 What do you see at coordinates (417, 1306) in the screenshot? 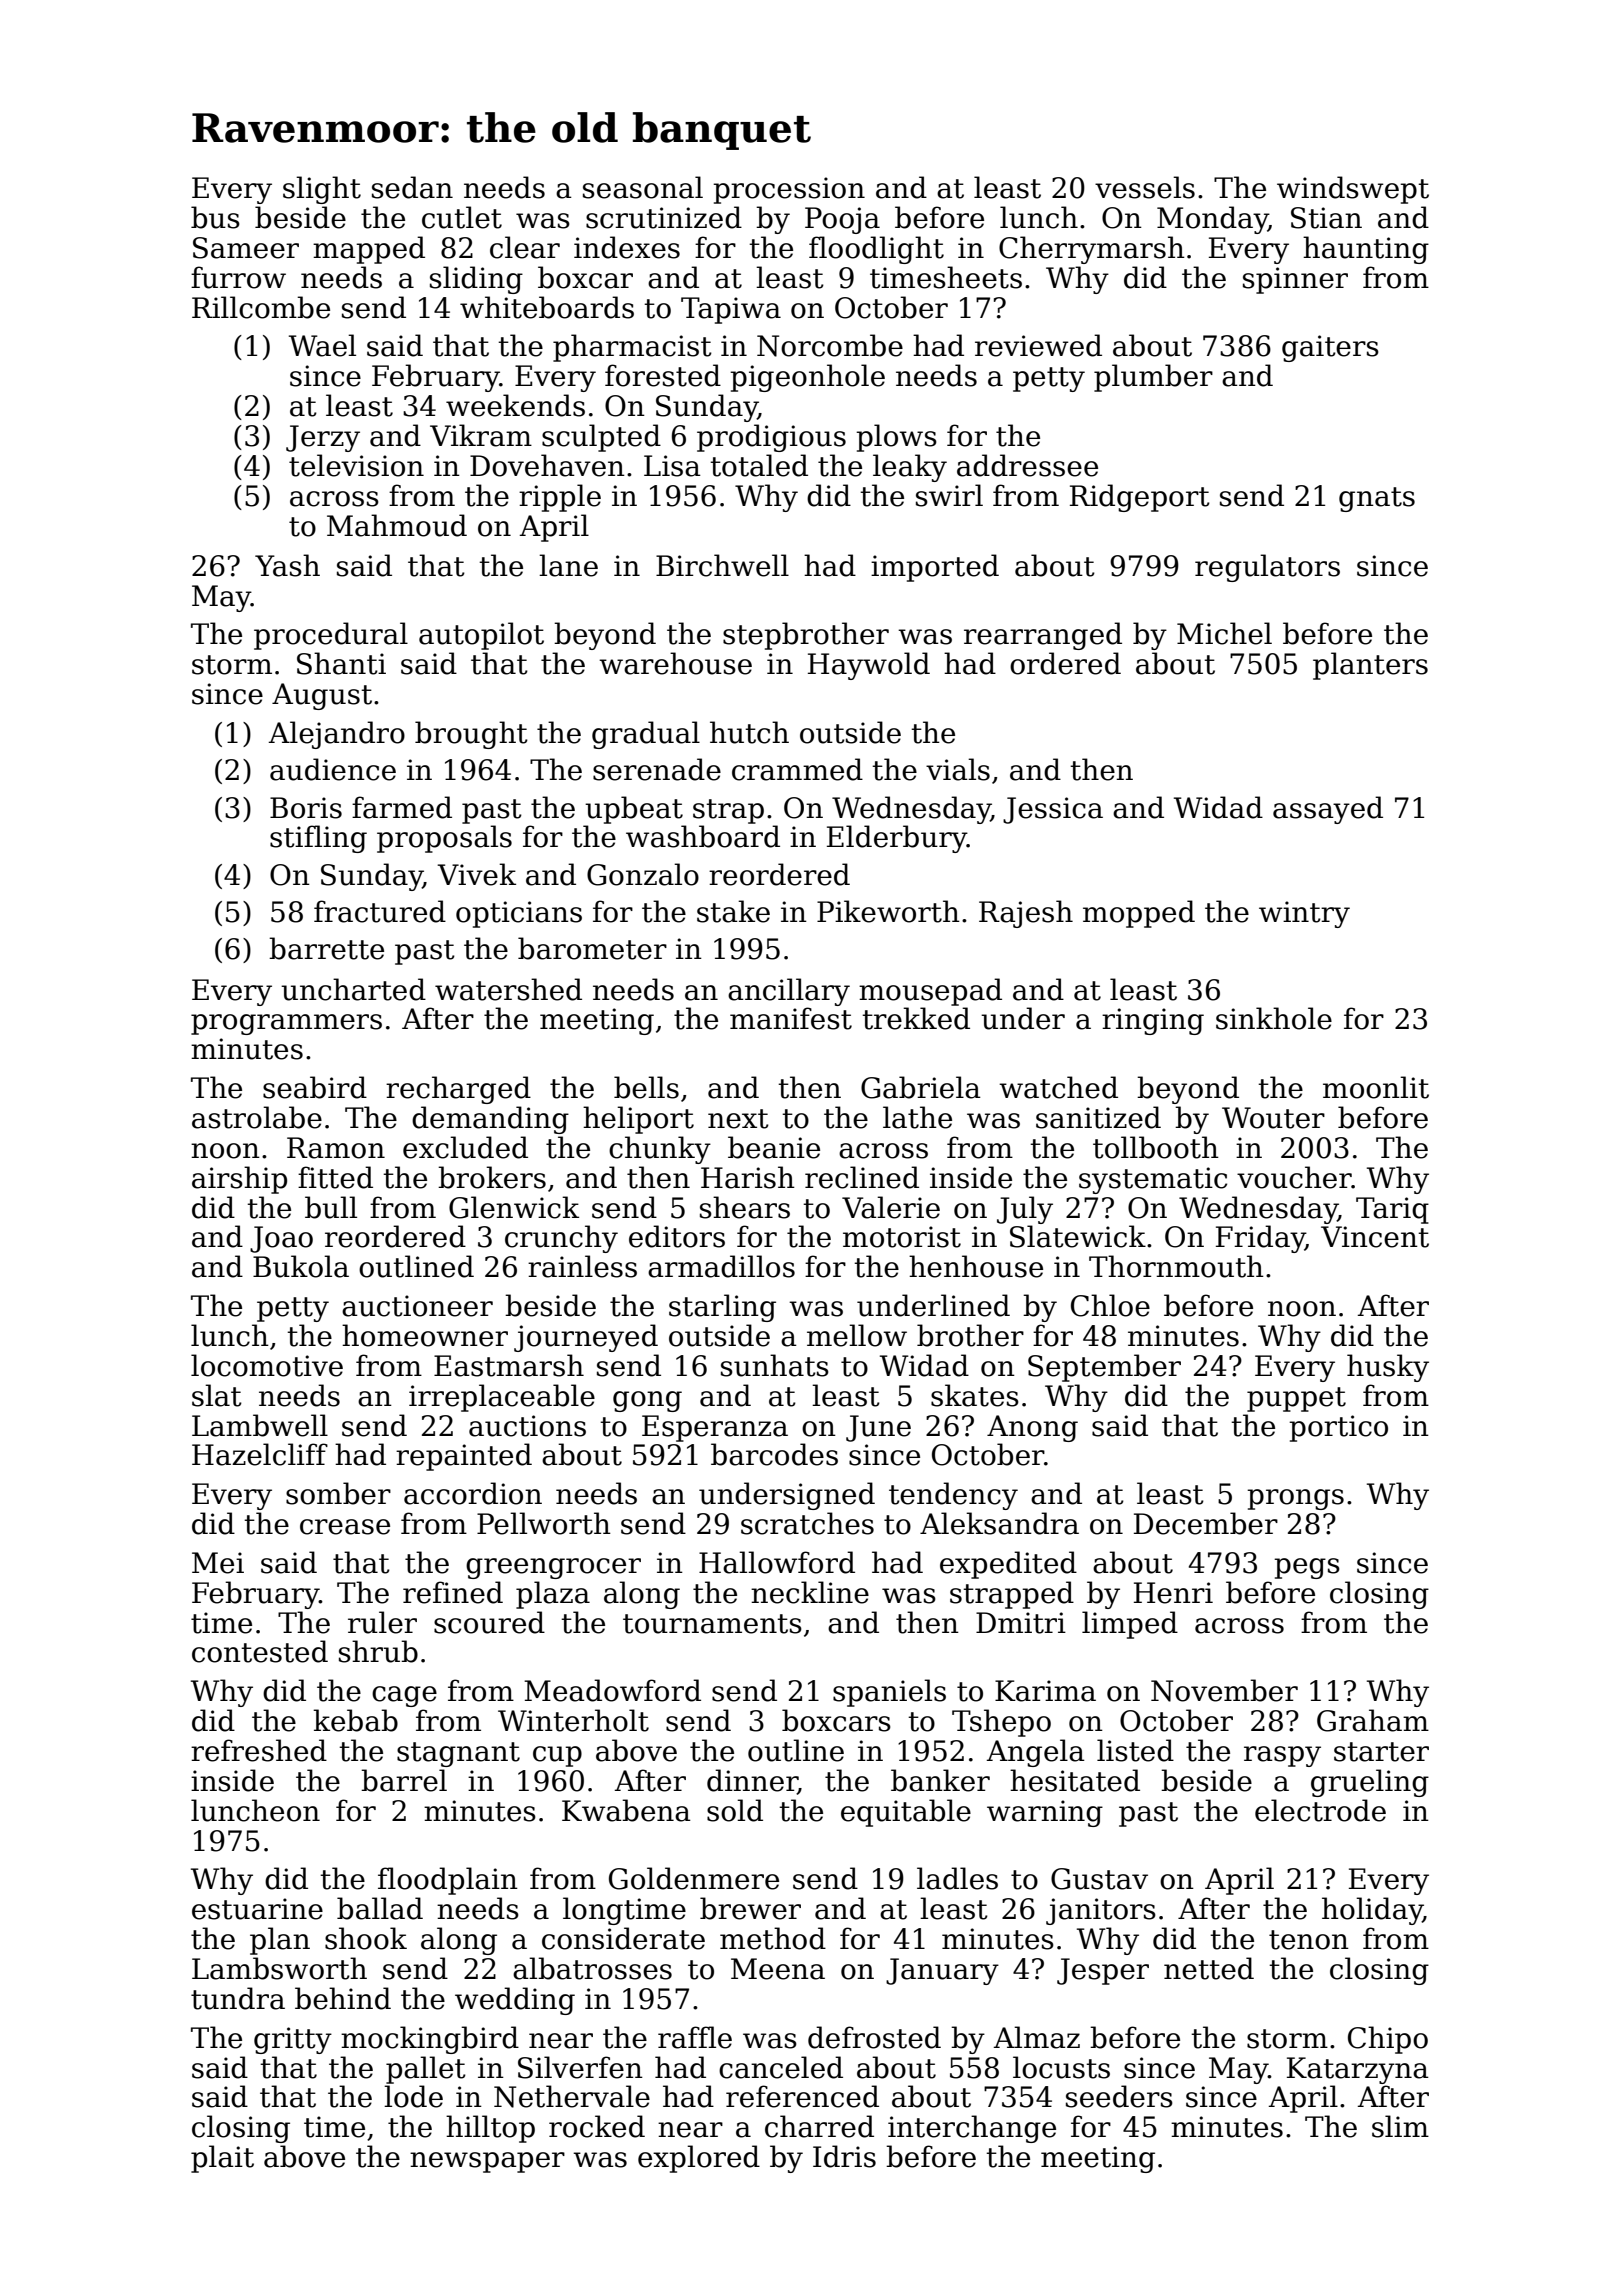
I see `auctioneer` at bounding box center [417, 1306].
